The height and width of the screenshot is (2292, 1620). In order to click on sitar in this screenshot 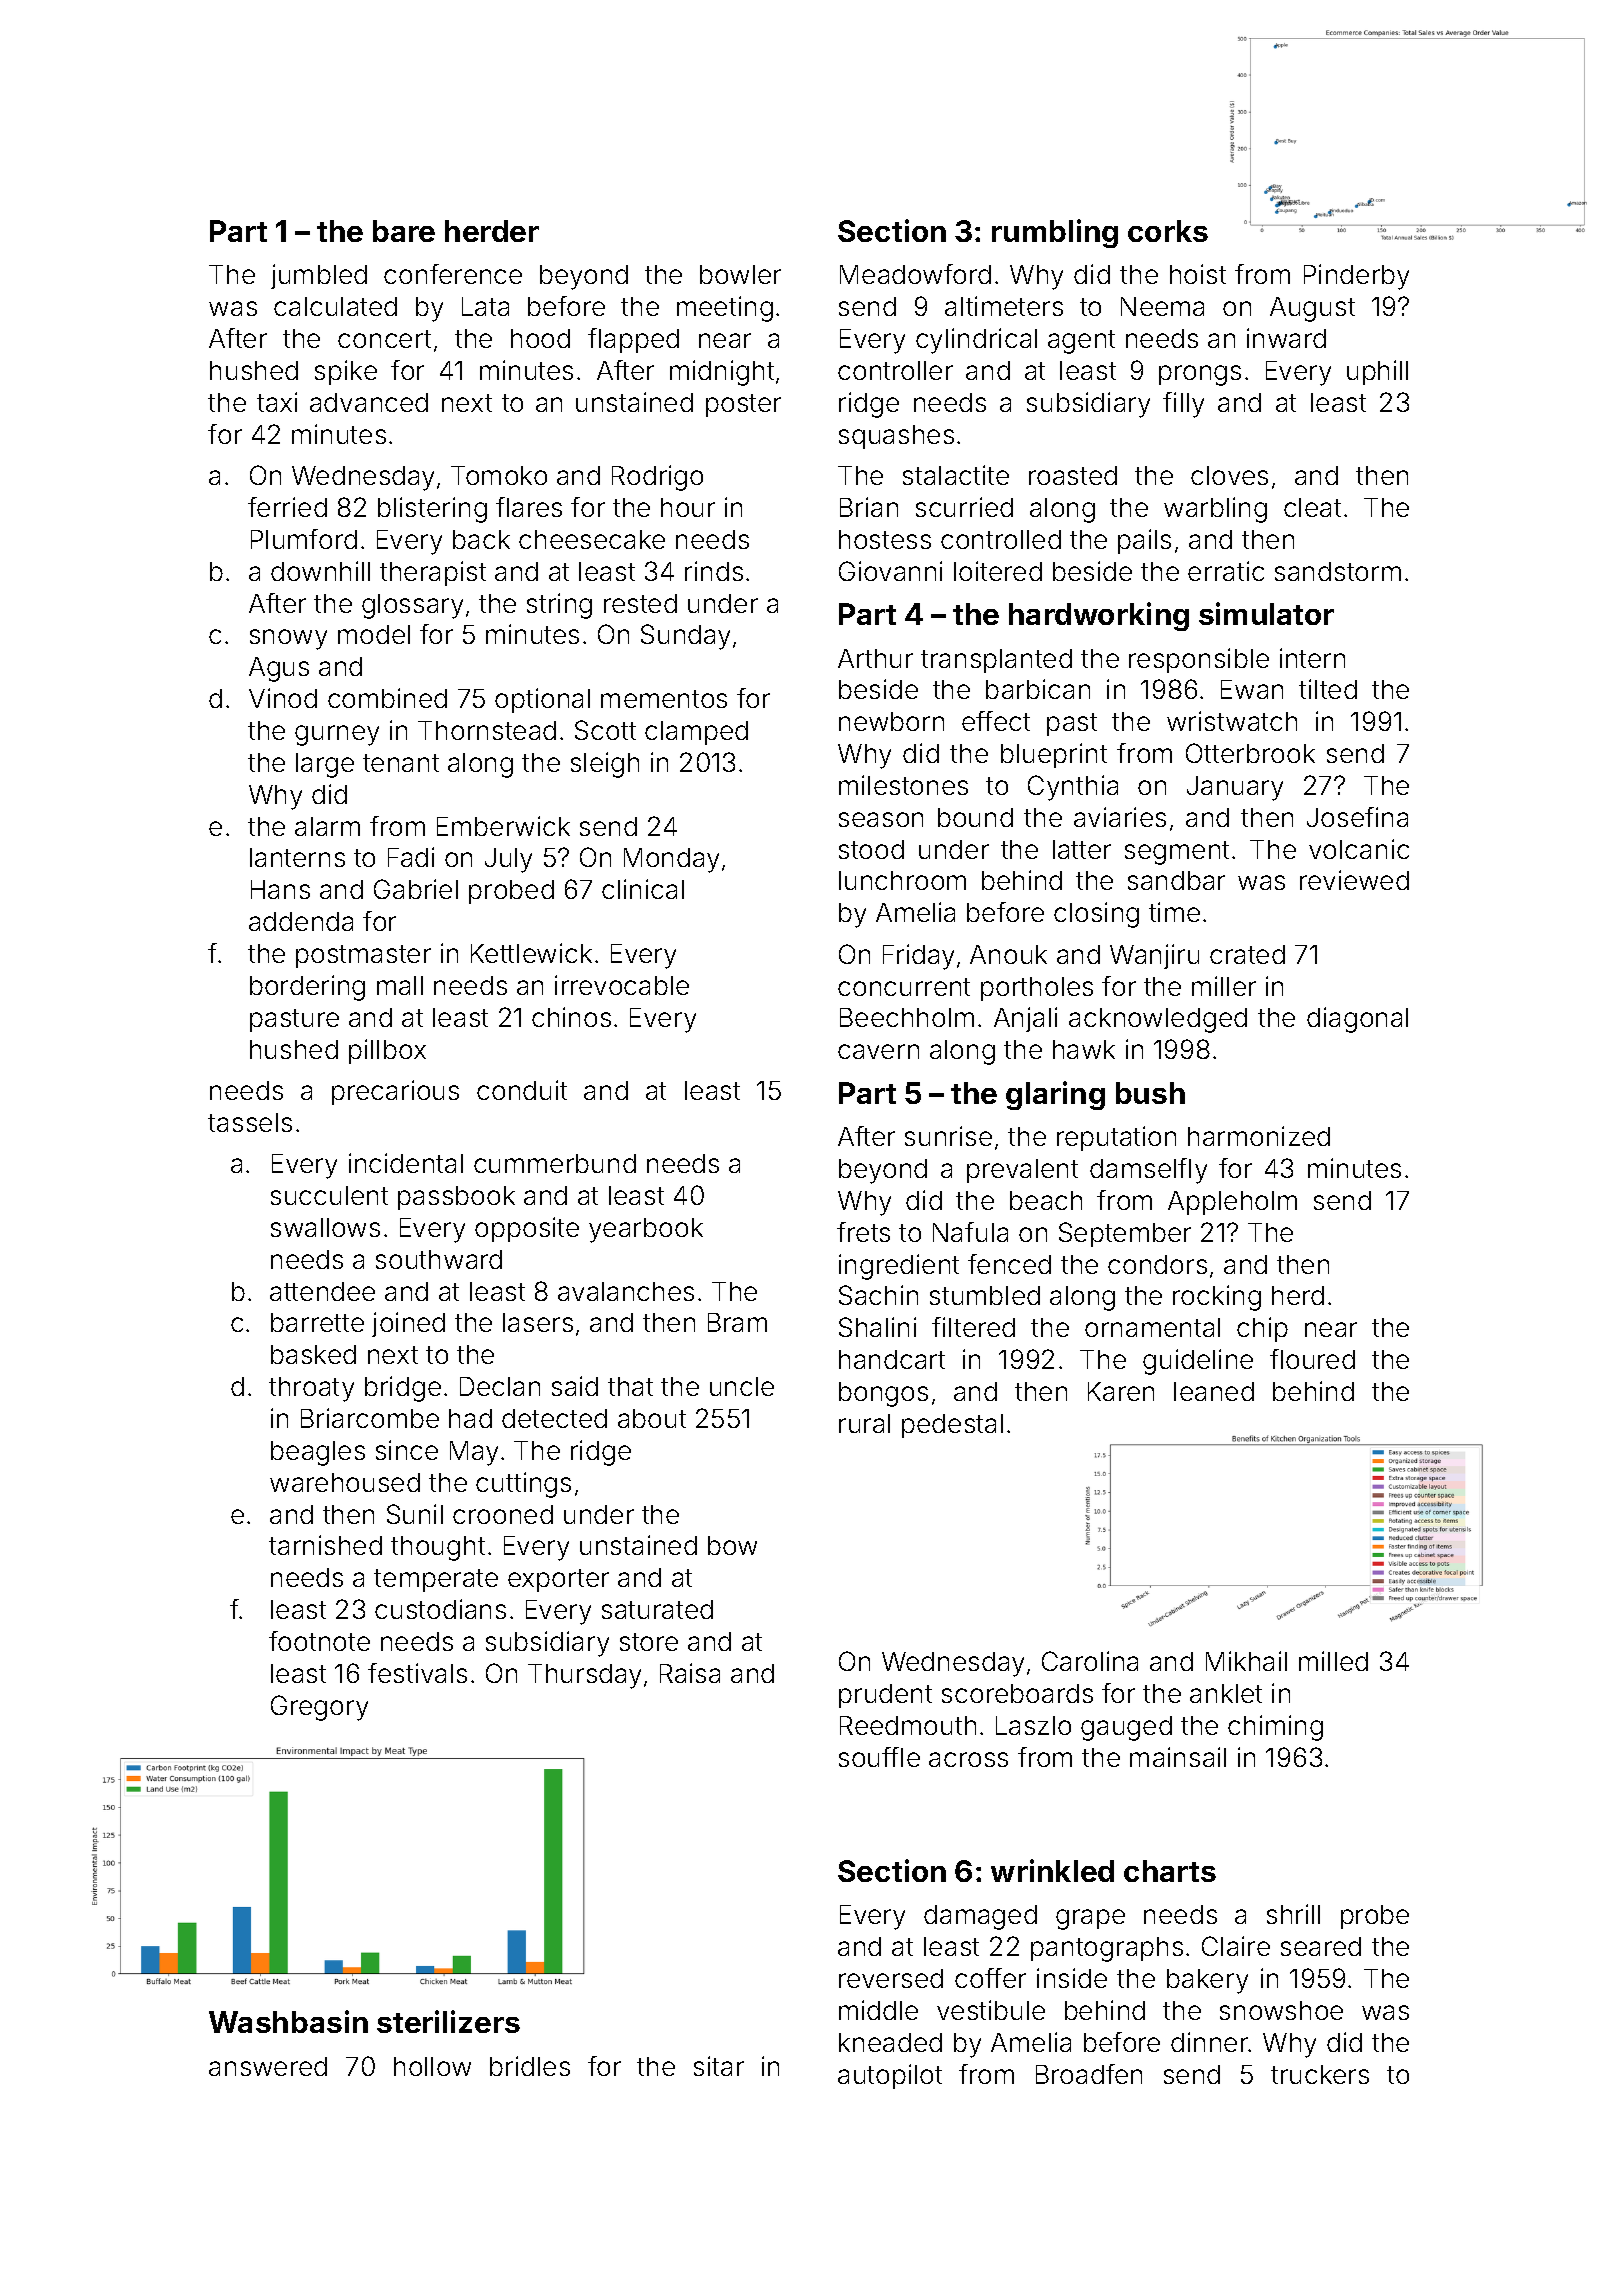, I will do `click(719, 2066)`.
